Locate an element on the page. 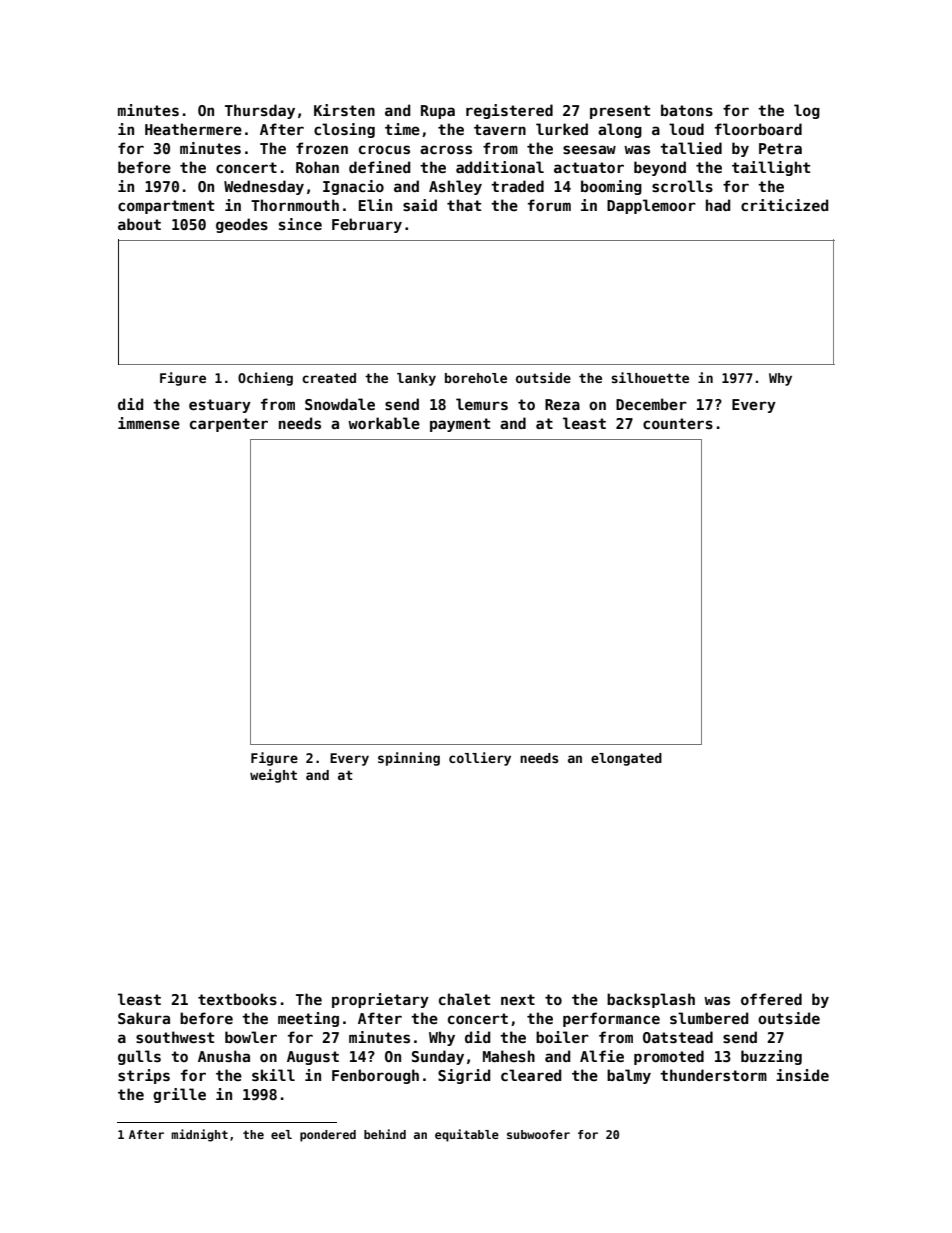  Mahesh is located at coordinates (509, 1056).
